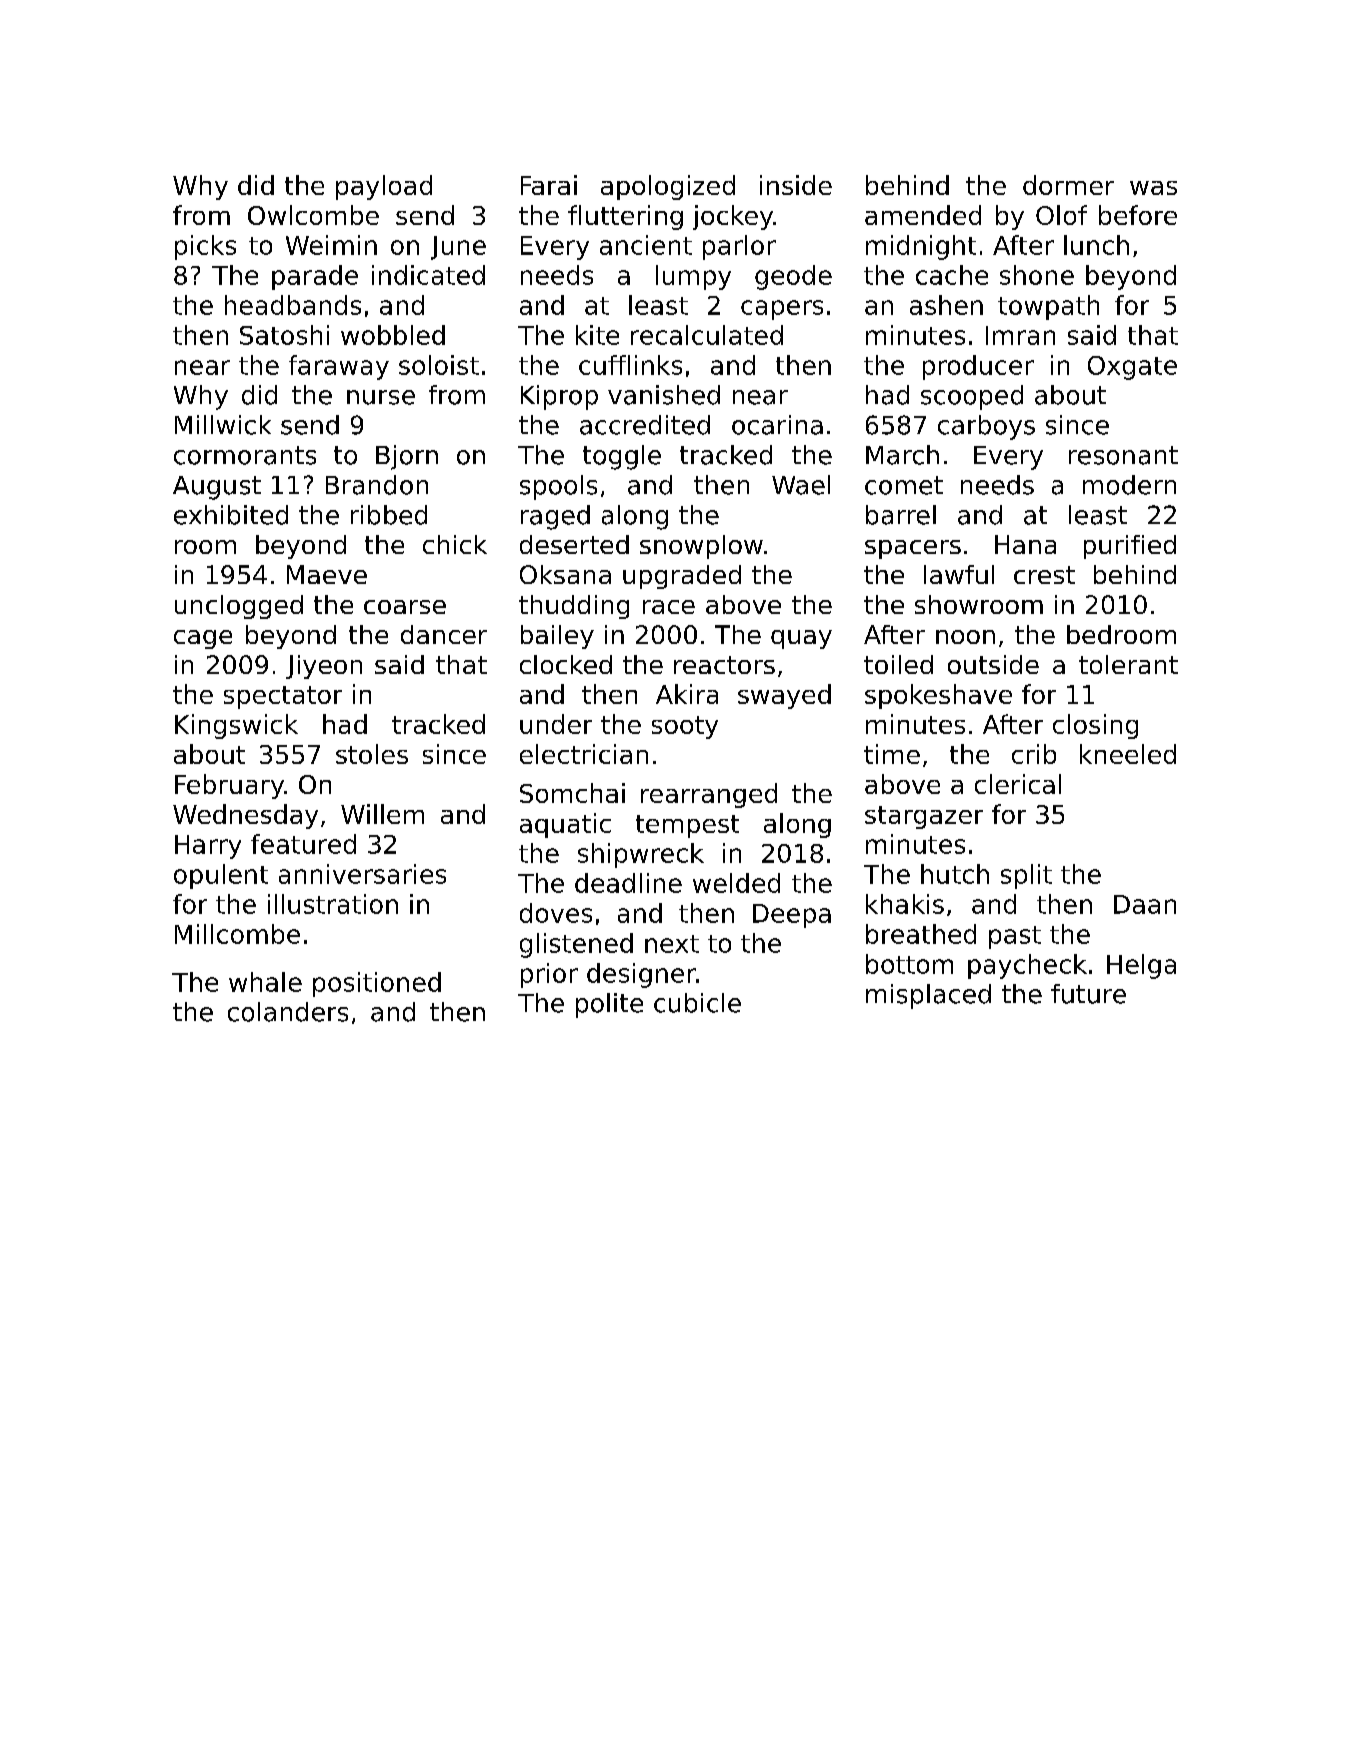 The image size is (1351, 1748). I want to click on swayed, so click(784, 696).
